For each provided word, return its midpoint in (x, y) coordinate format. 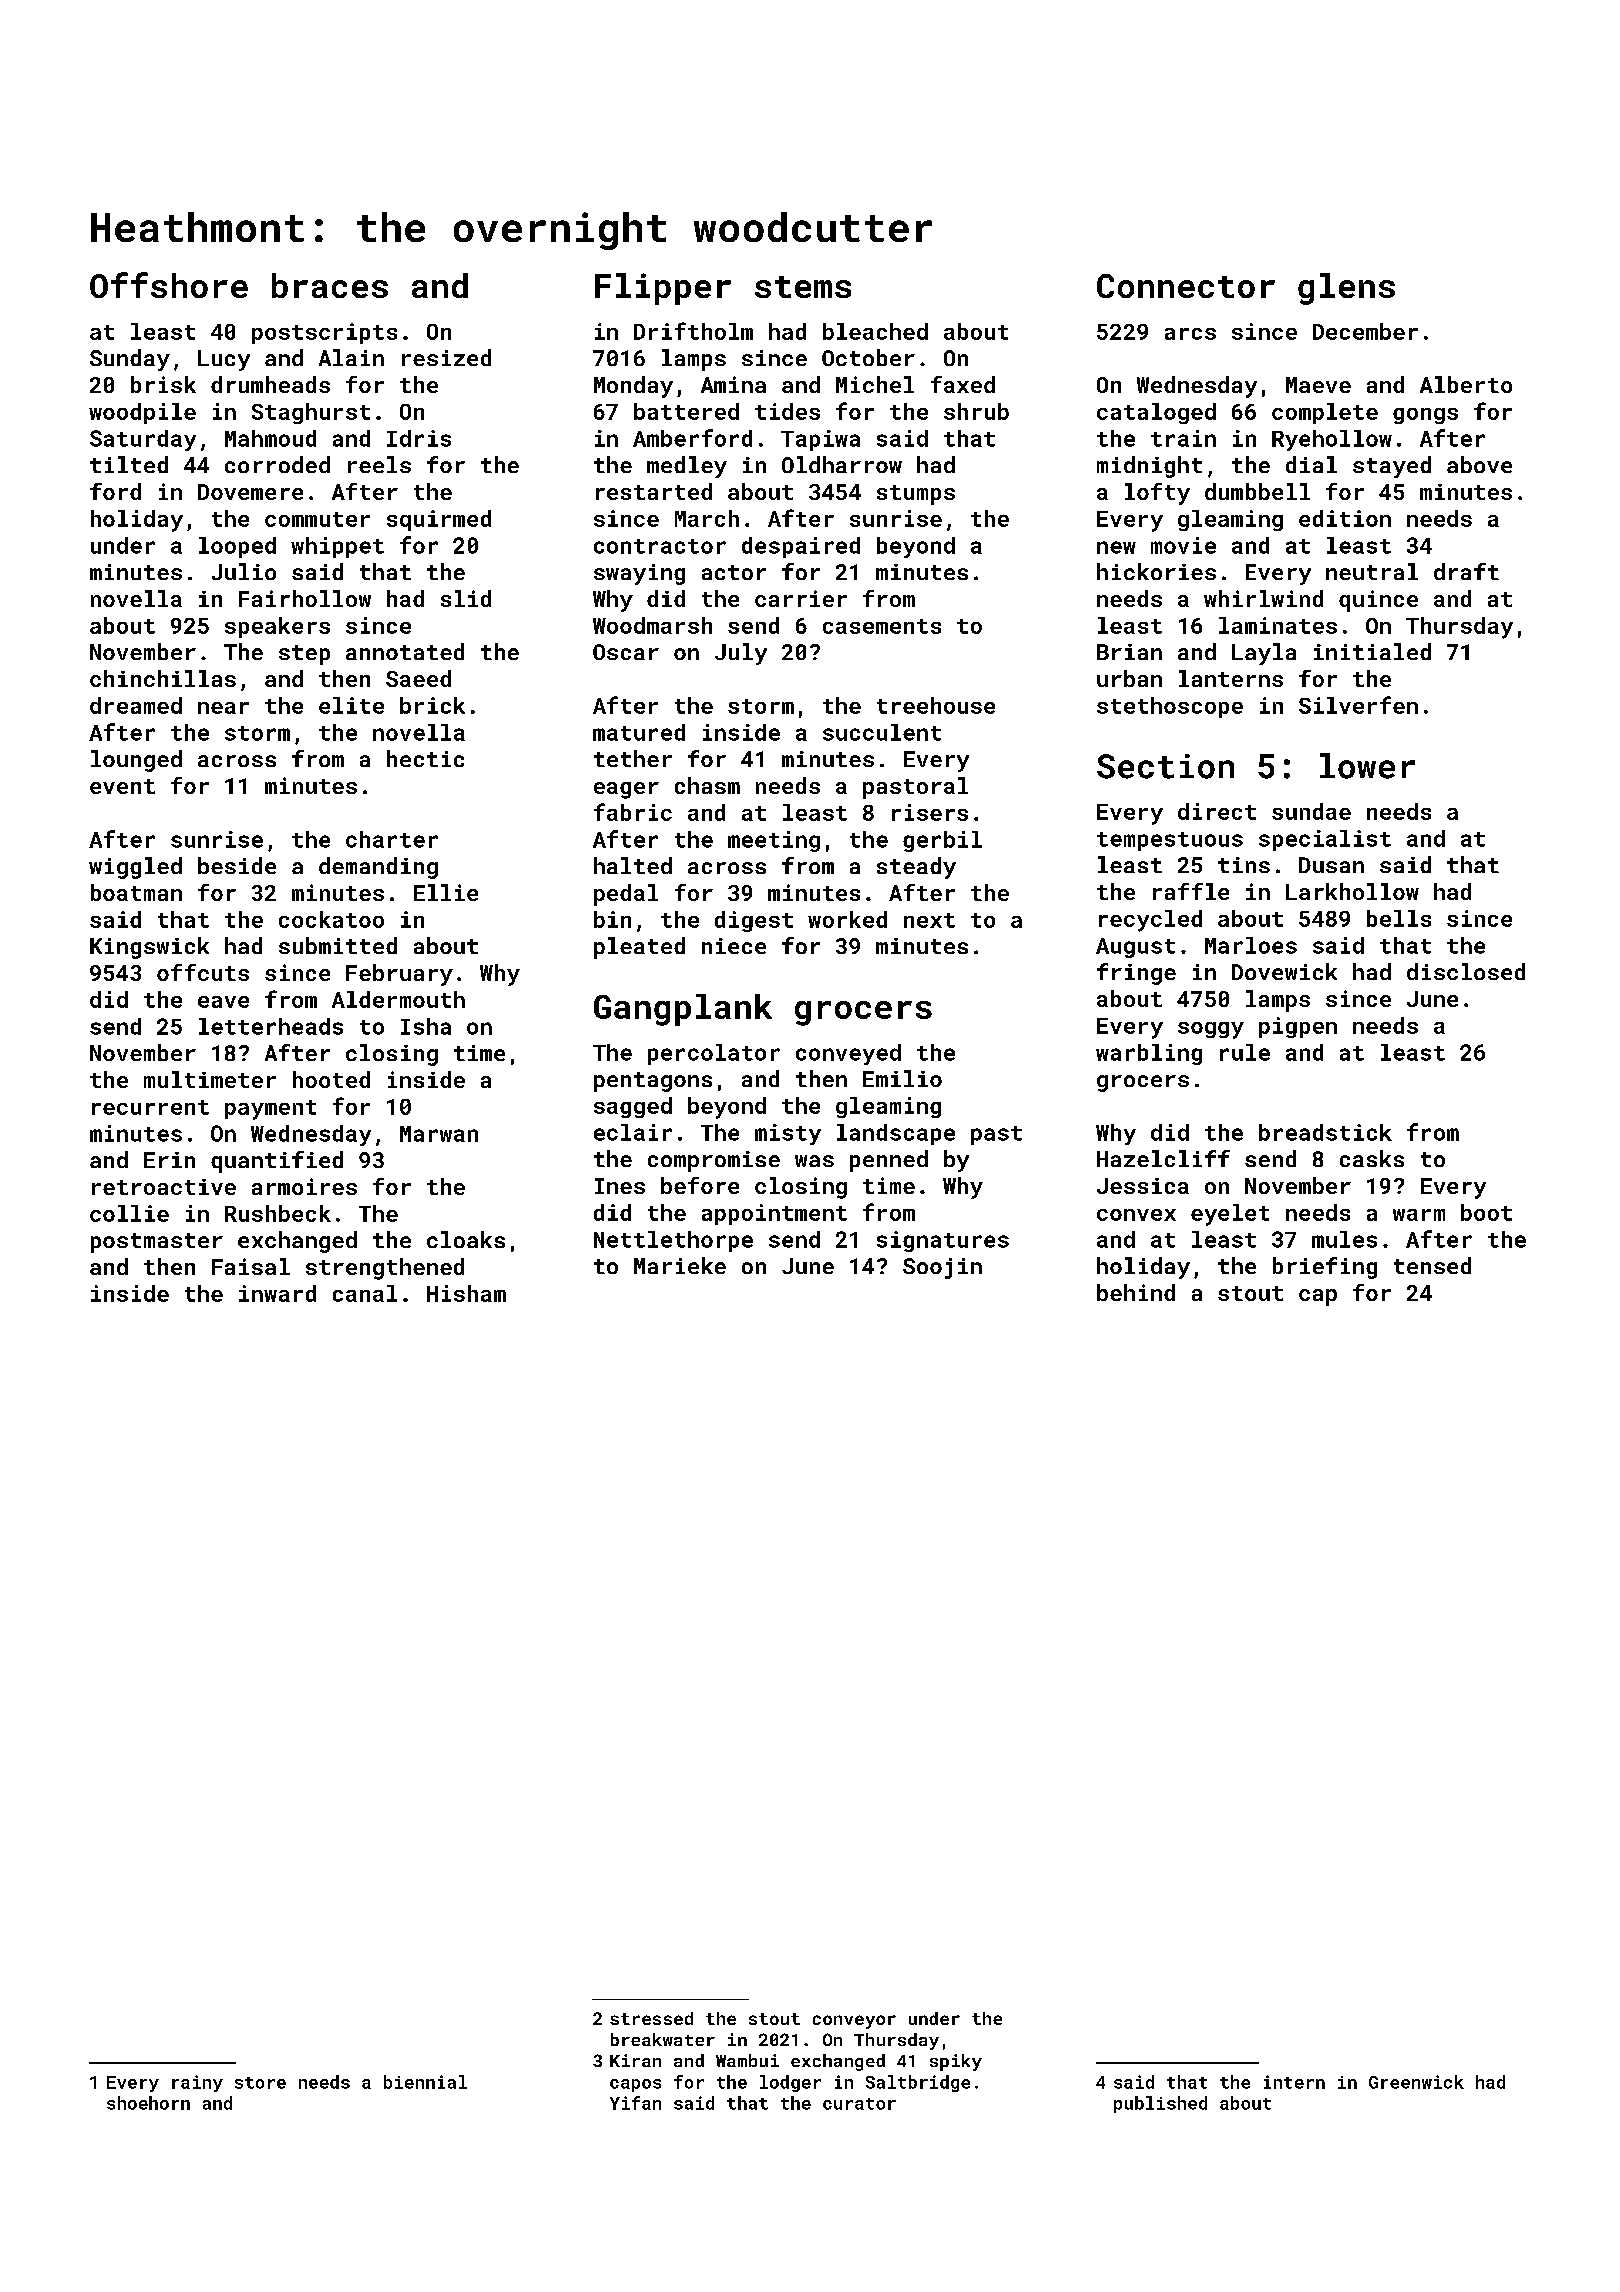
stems (803, 287)
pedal (626, 895)
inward (277, 1293)
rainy (197, 2083)
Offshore (169, 285)
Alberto (1466, 384)
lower (1367, 766)
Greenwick (1416, 2082)
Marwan (439, 1134)
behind (1136, 1292)
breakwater (663, 2039)
